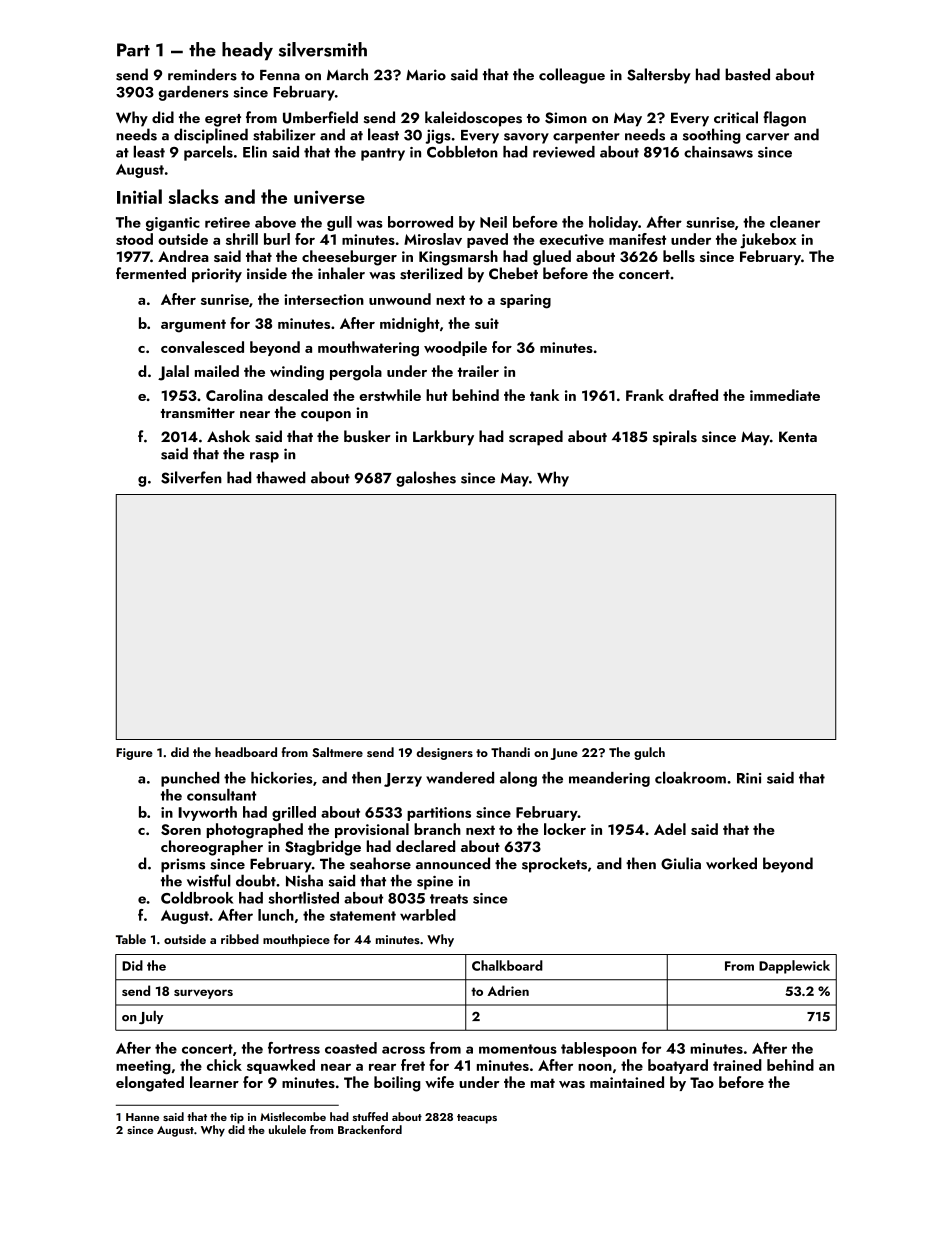  Describe the element at coordinates (151, 1017) in the screenshot. I see `July` at that location.
